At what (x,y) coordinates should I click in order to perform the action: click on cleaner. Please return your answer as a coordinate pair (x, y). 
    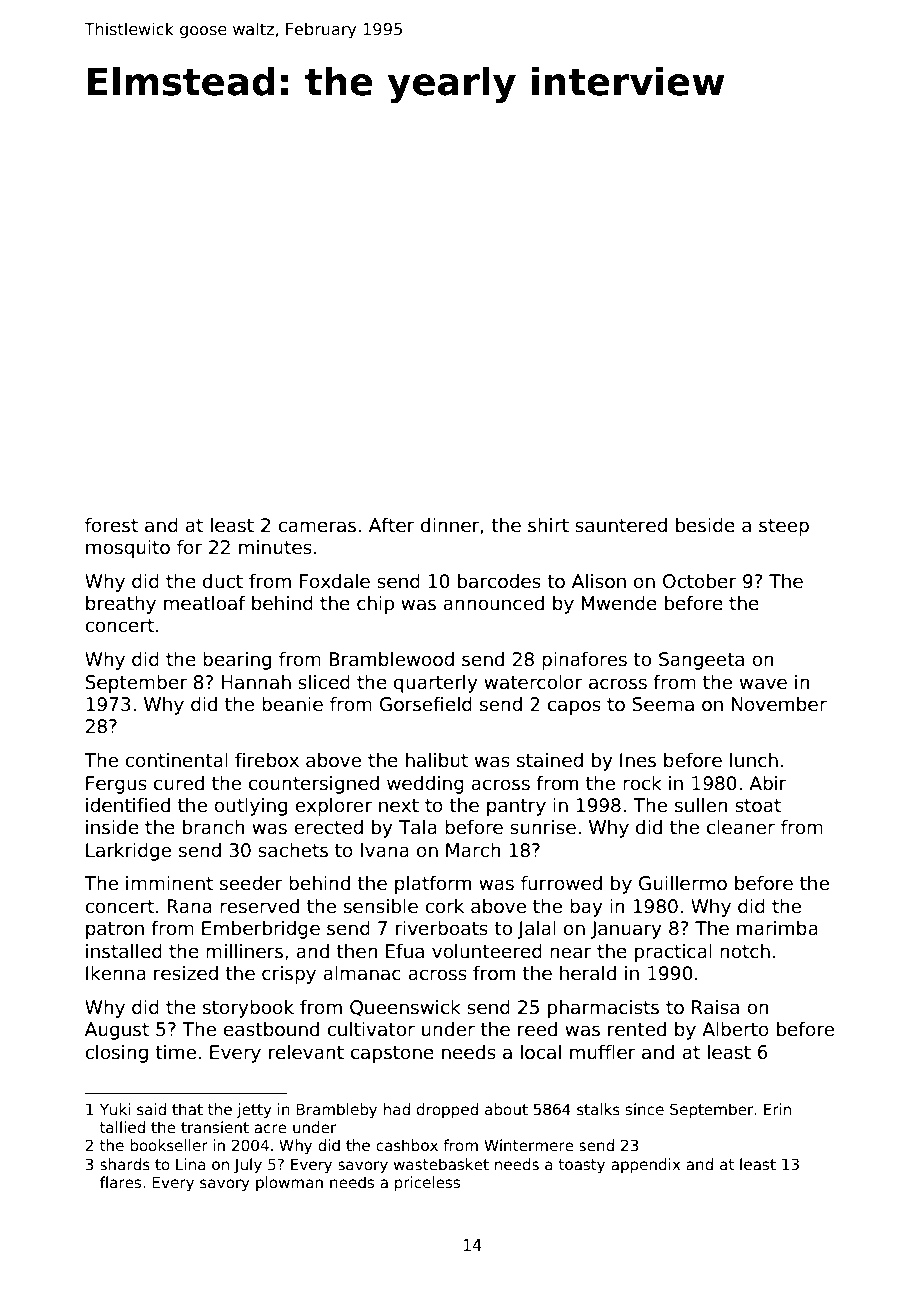
    Looking at the image, I should click on (741, 827).
